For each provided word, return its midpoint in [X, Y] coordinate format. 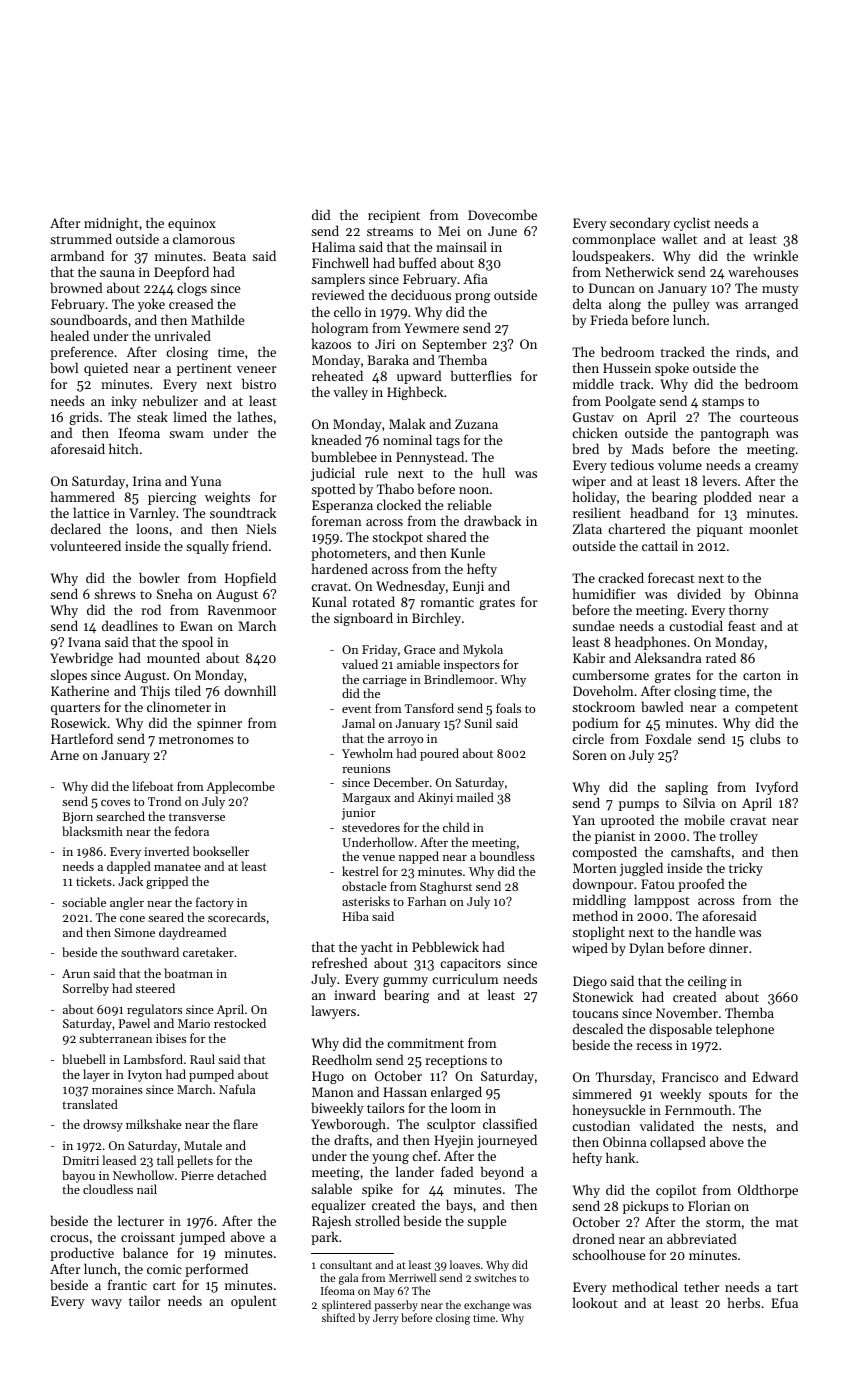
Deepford [181, 273]
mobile [704, 819]
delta [587, 303]
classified [510, 1123]
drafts [351, 1139]
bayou [78, 1176]
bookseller [221, 851]
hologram [340, 329]
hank [620, 1157]
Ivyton [145, 1076]
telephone [745, 1030]
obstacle [364, 886]
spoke [672, 369]
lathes [255, 416]
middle [593, 383]
